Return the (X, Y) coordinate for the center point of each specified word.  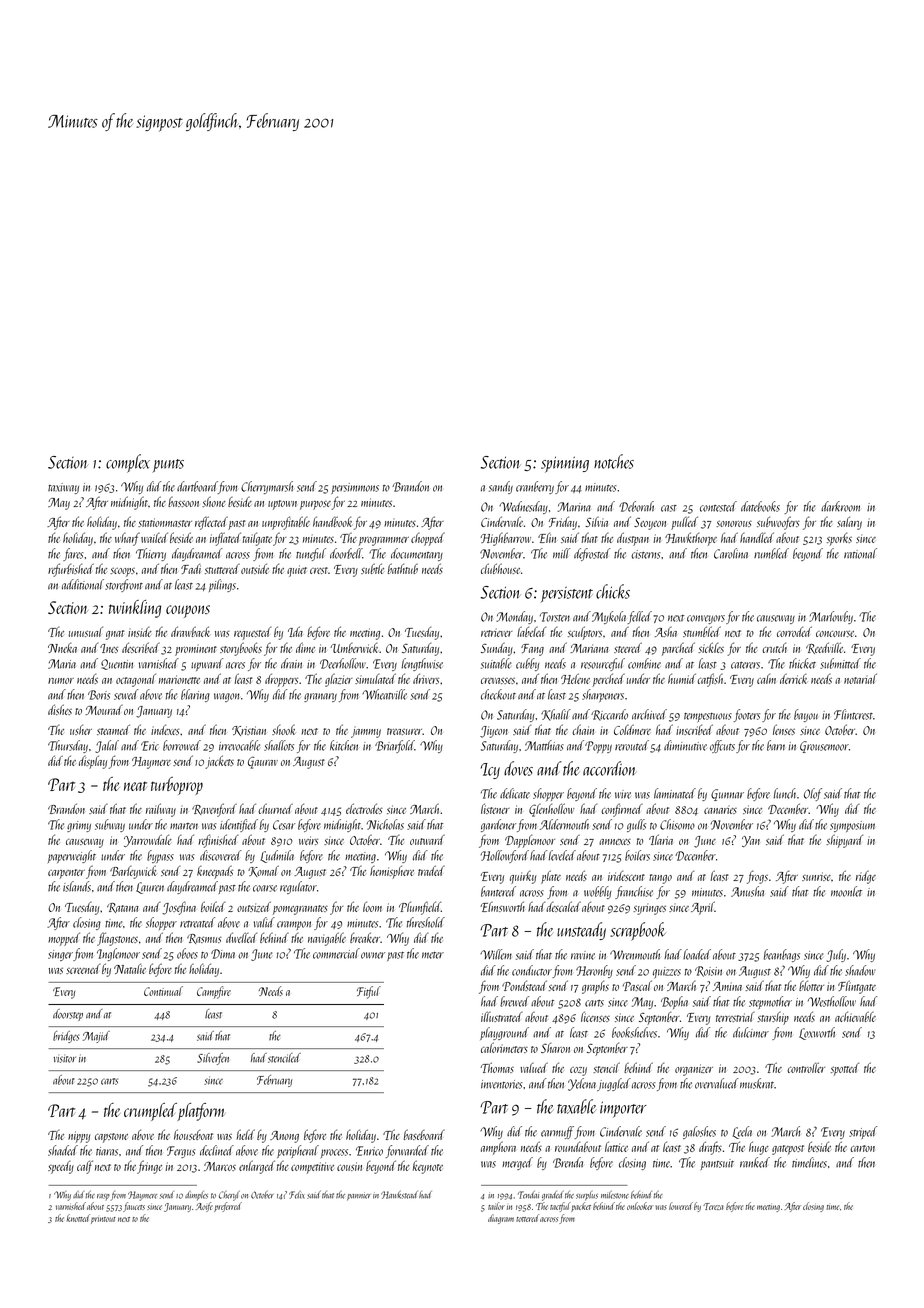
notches (614, 461)
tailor (496, 1206)
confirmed (621, 810)
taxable (576, 1106)
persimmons (355, 488)
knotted (78, 1218)
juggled (614, 1084)
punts (168, 465)
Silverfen (213, 1059)
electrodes (364, 808)
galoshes (699, 1132)
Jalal (107, 746)
